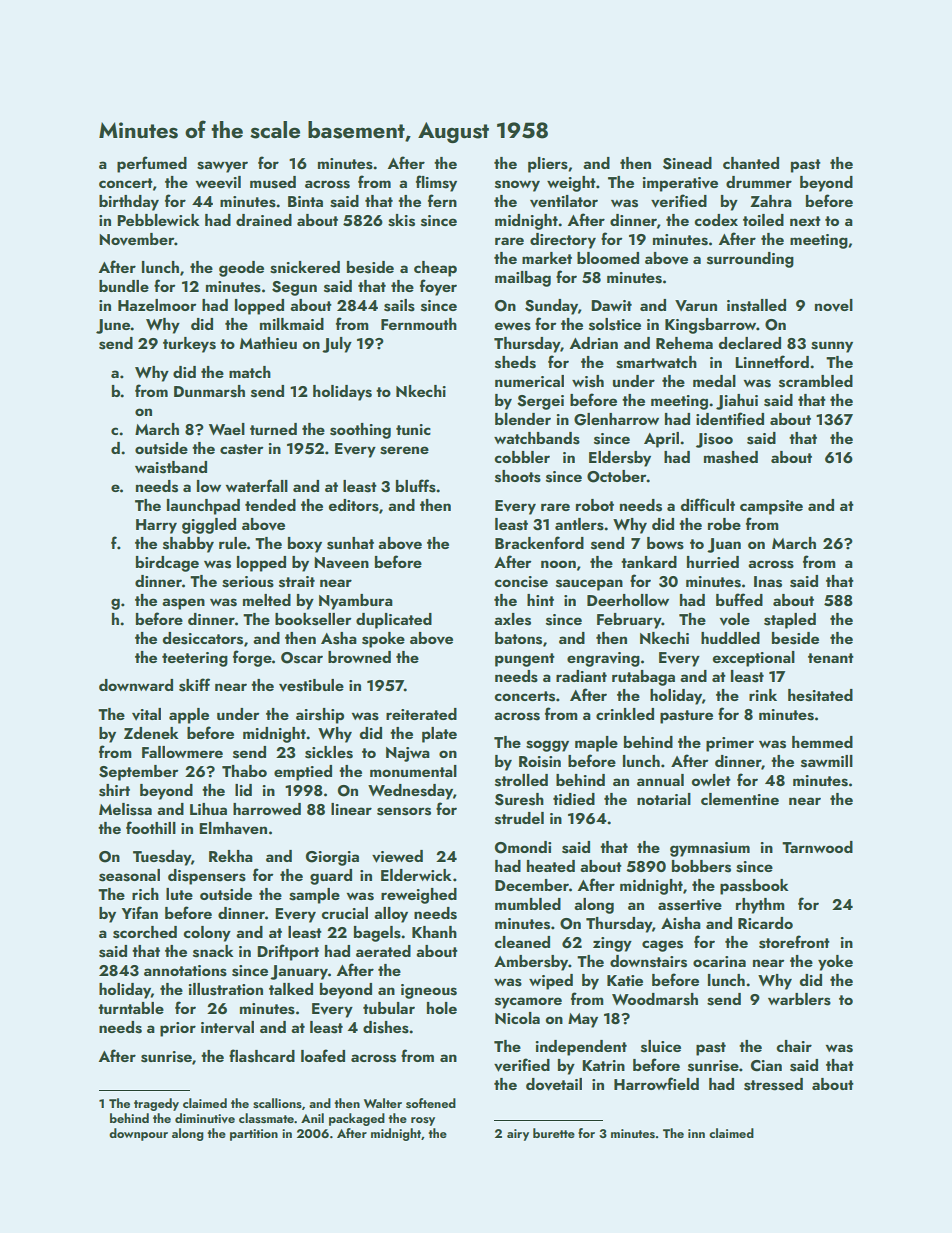 This screenshot has width=952, height=1233. What do you see at coordinates (209, 391) in the screenshot?
I see `Dunmarsh` at bounding box center [209, 391].
